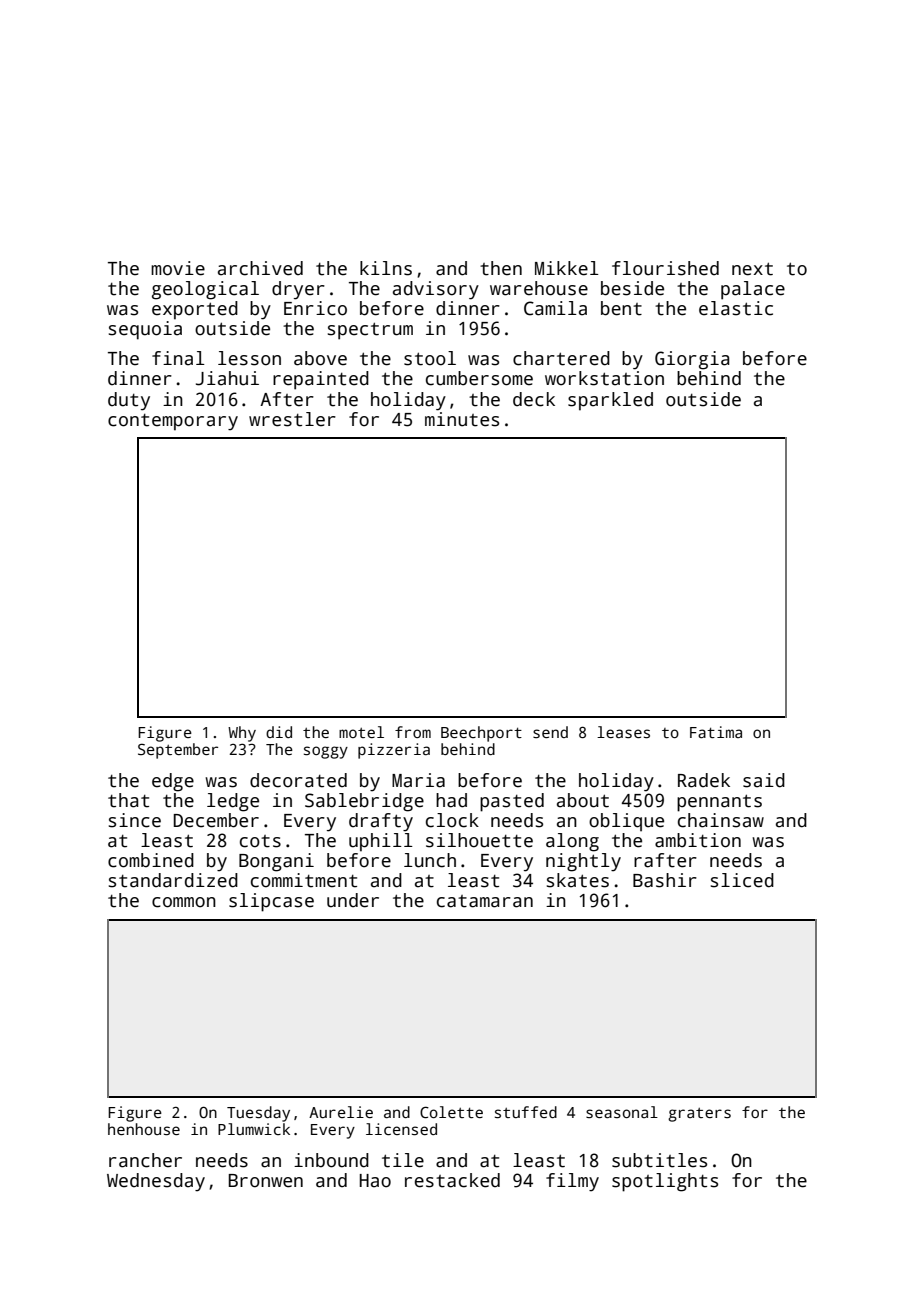  What do you see at coordinates (567, 268) in the screenshot?
I see `Mikkel` at bounding box center [567, 268].
